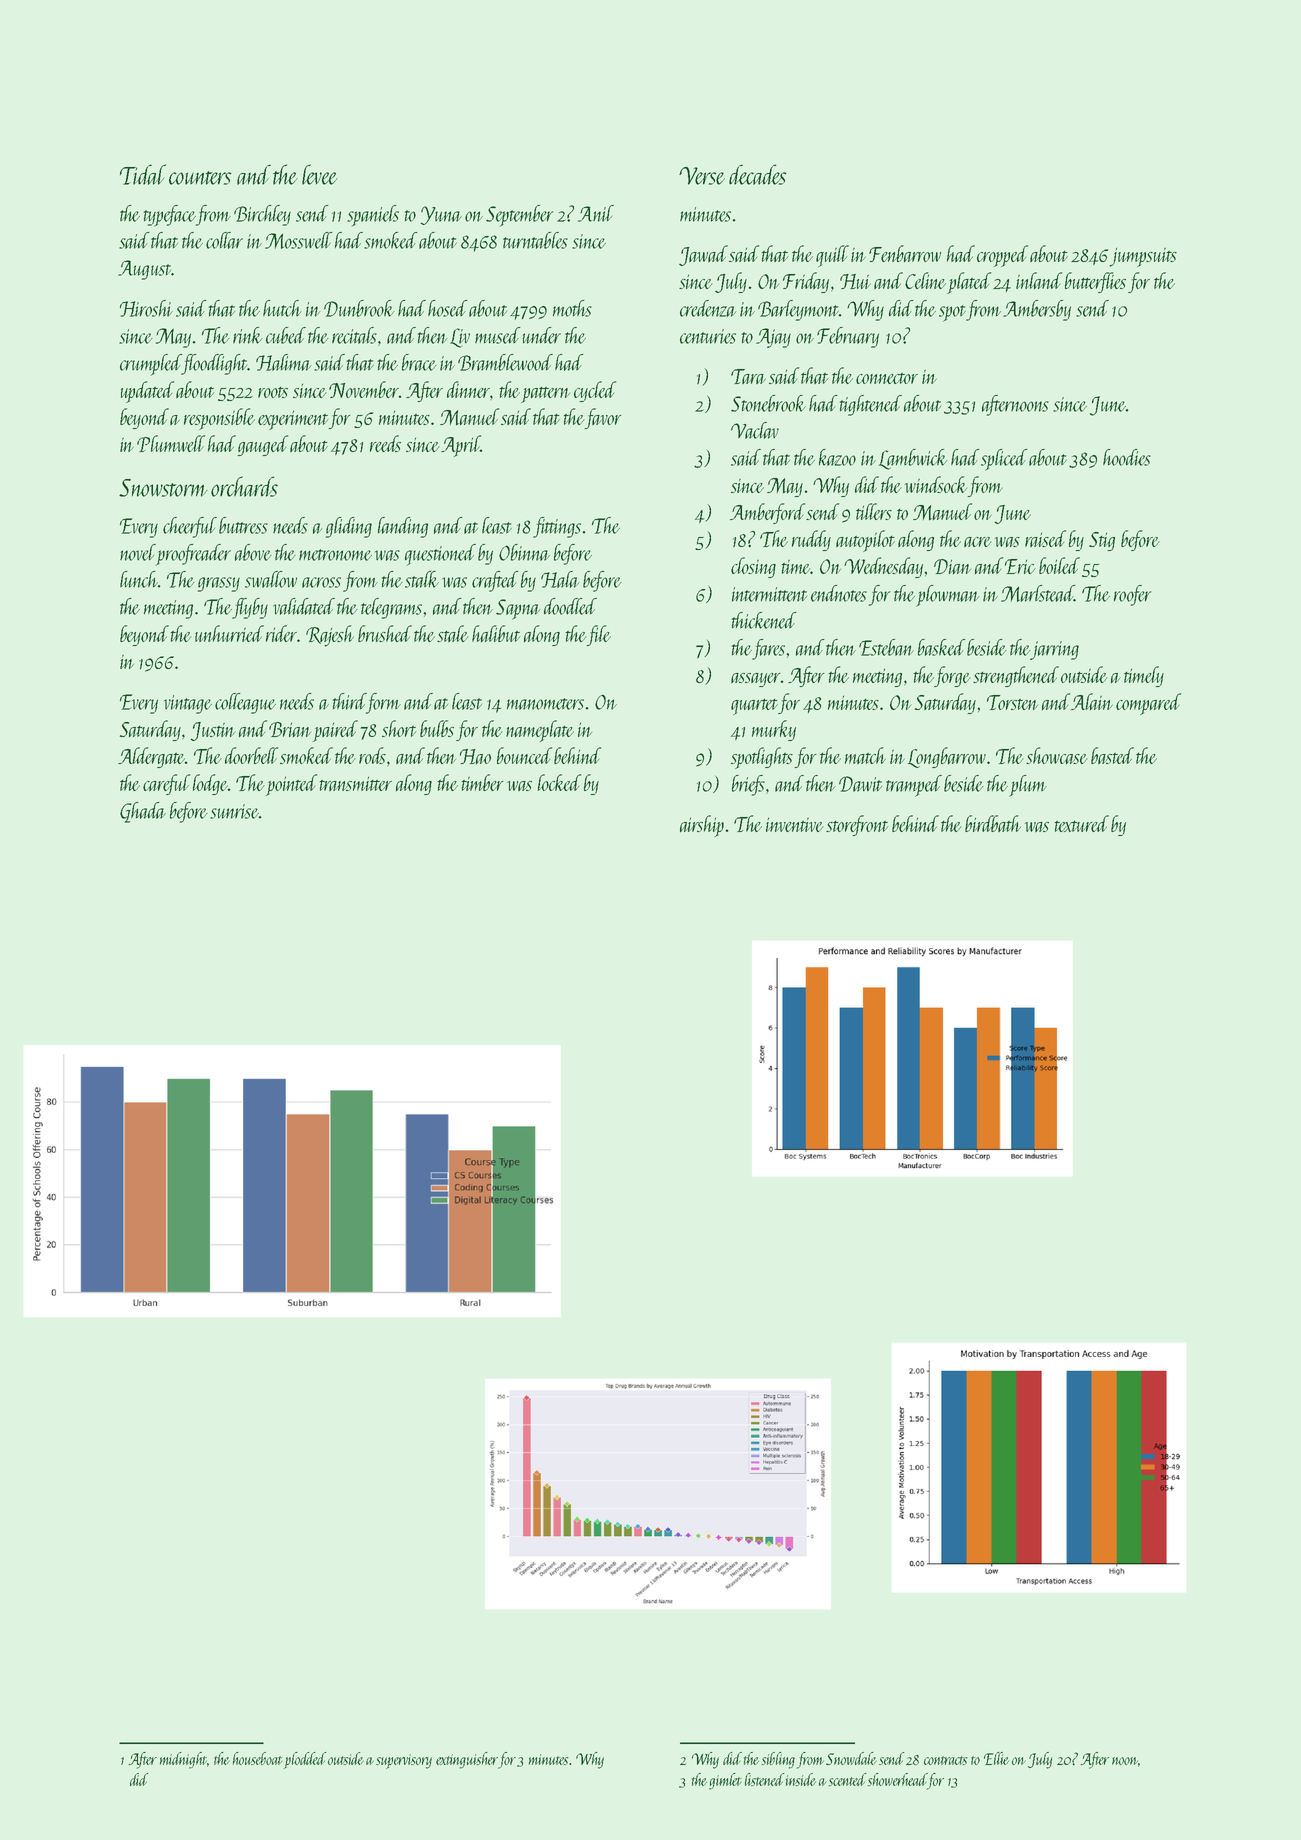 This screenshot has height=1840, width=1301. What do you see at coordinates (200, 178) in the screenshot?
I see `counters` at bounding box center [200, 178].
